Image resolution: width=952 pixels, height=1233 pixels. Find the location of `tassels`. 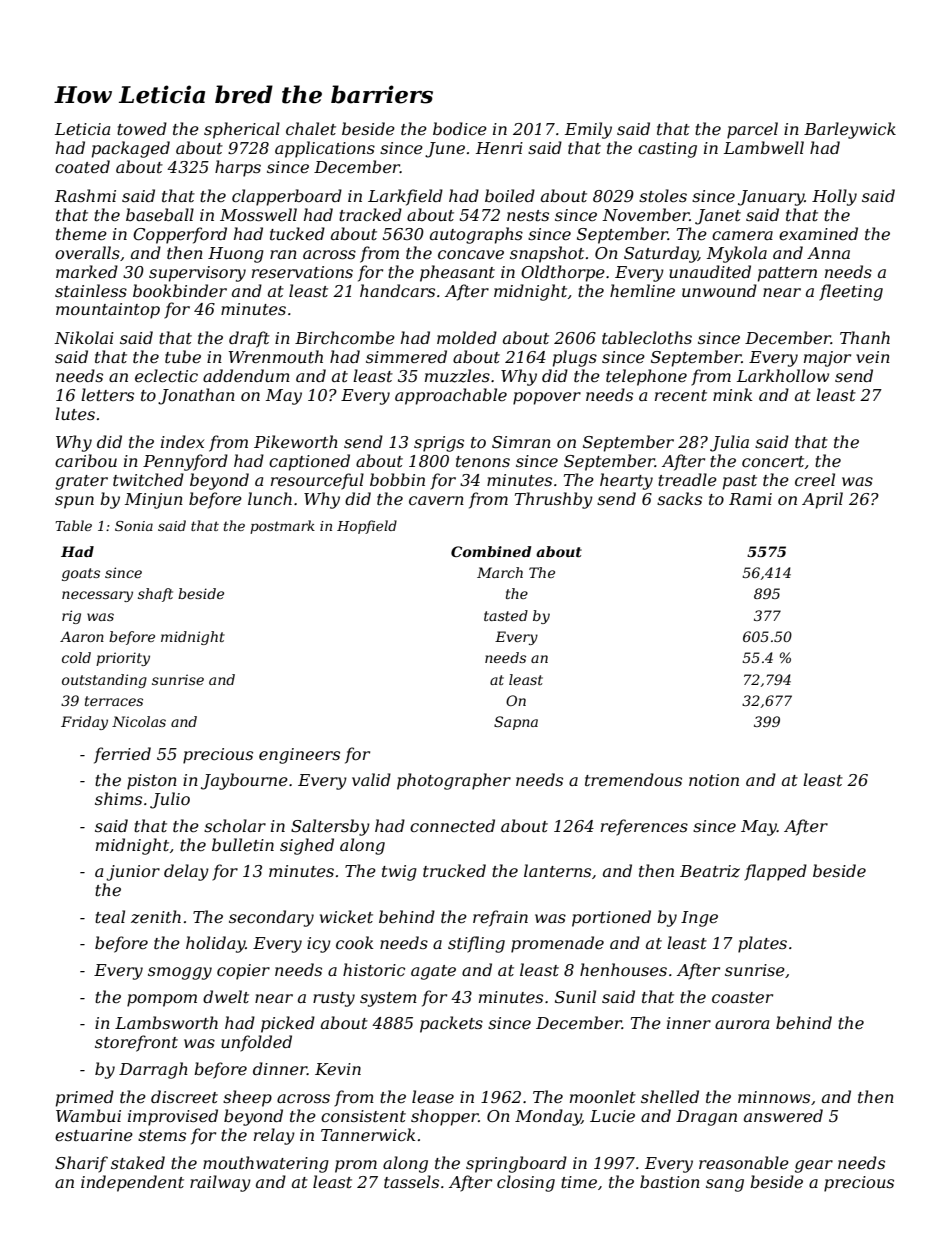

tassels is located at coordinates (411, 1181).
